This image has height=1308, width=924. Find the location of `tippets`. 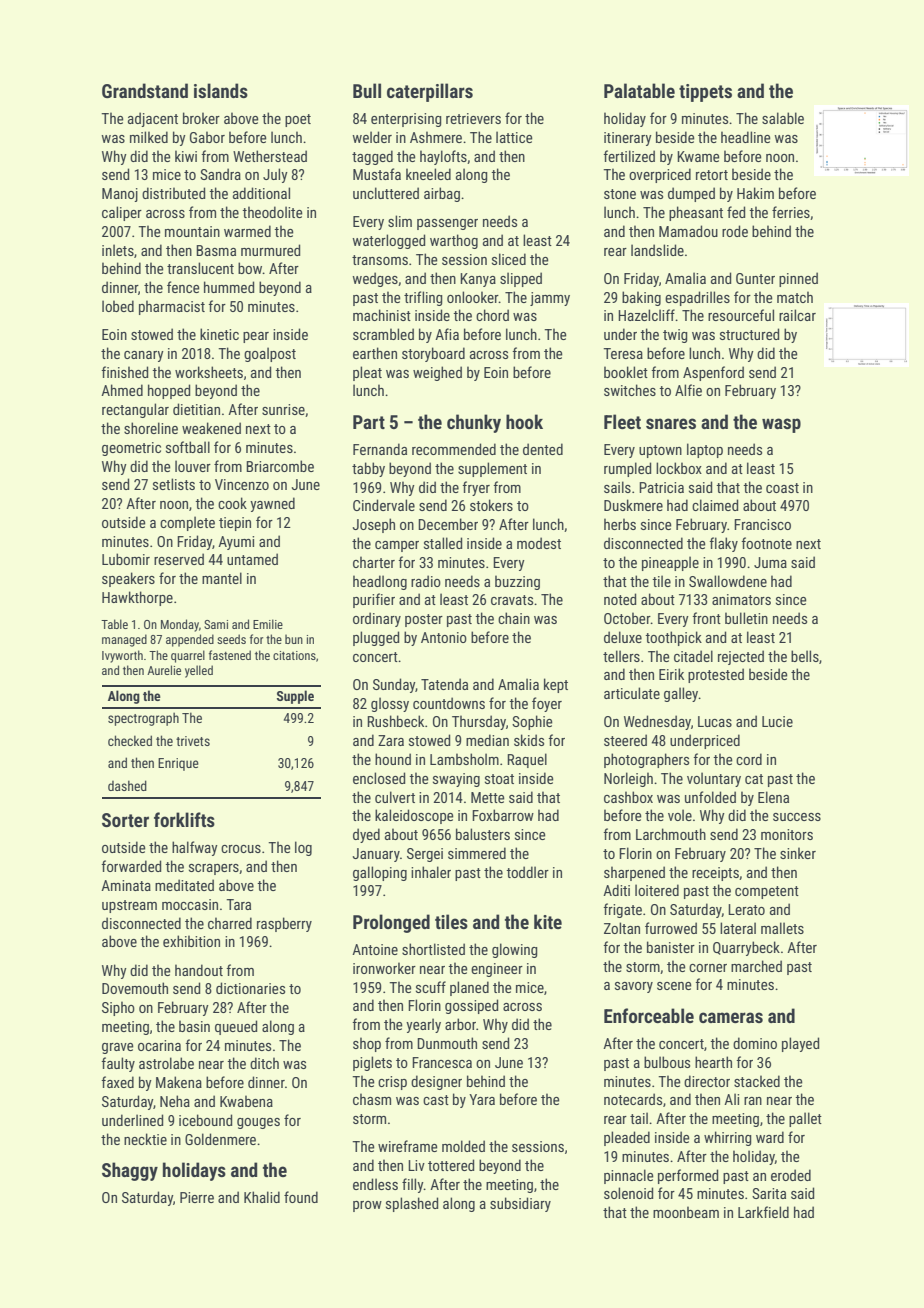

tippets is located at coordinates (705, 93).
